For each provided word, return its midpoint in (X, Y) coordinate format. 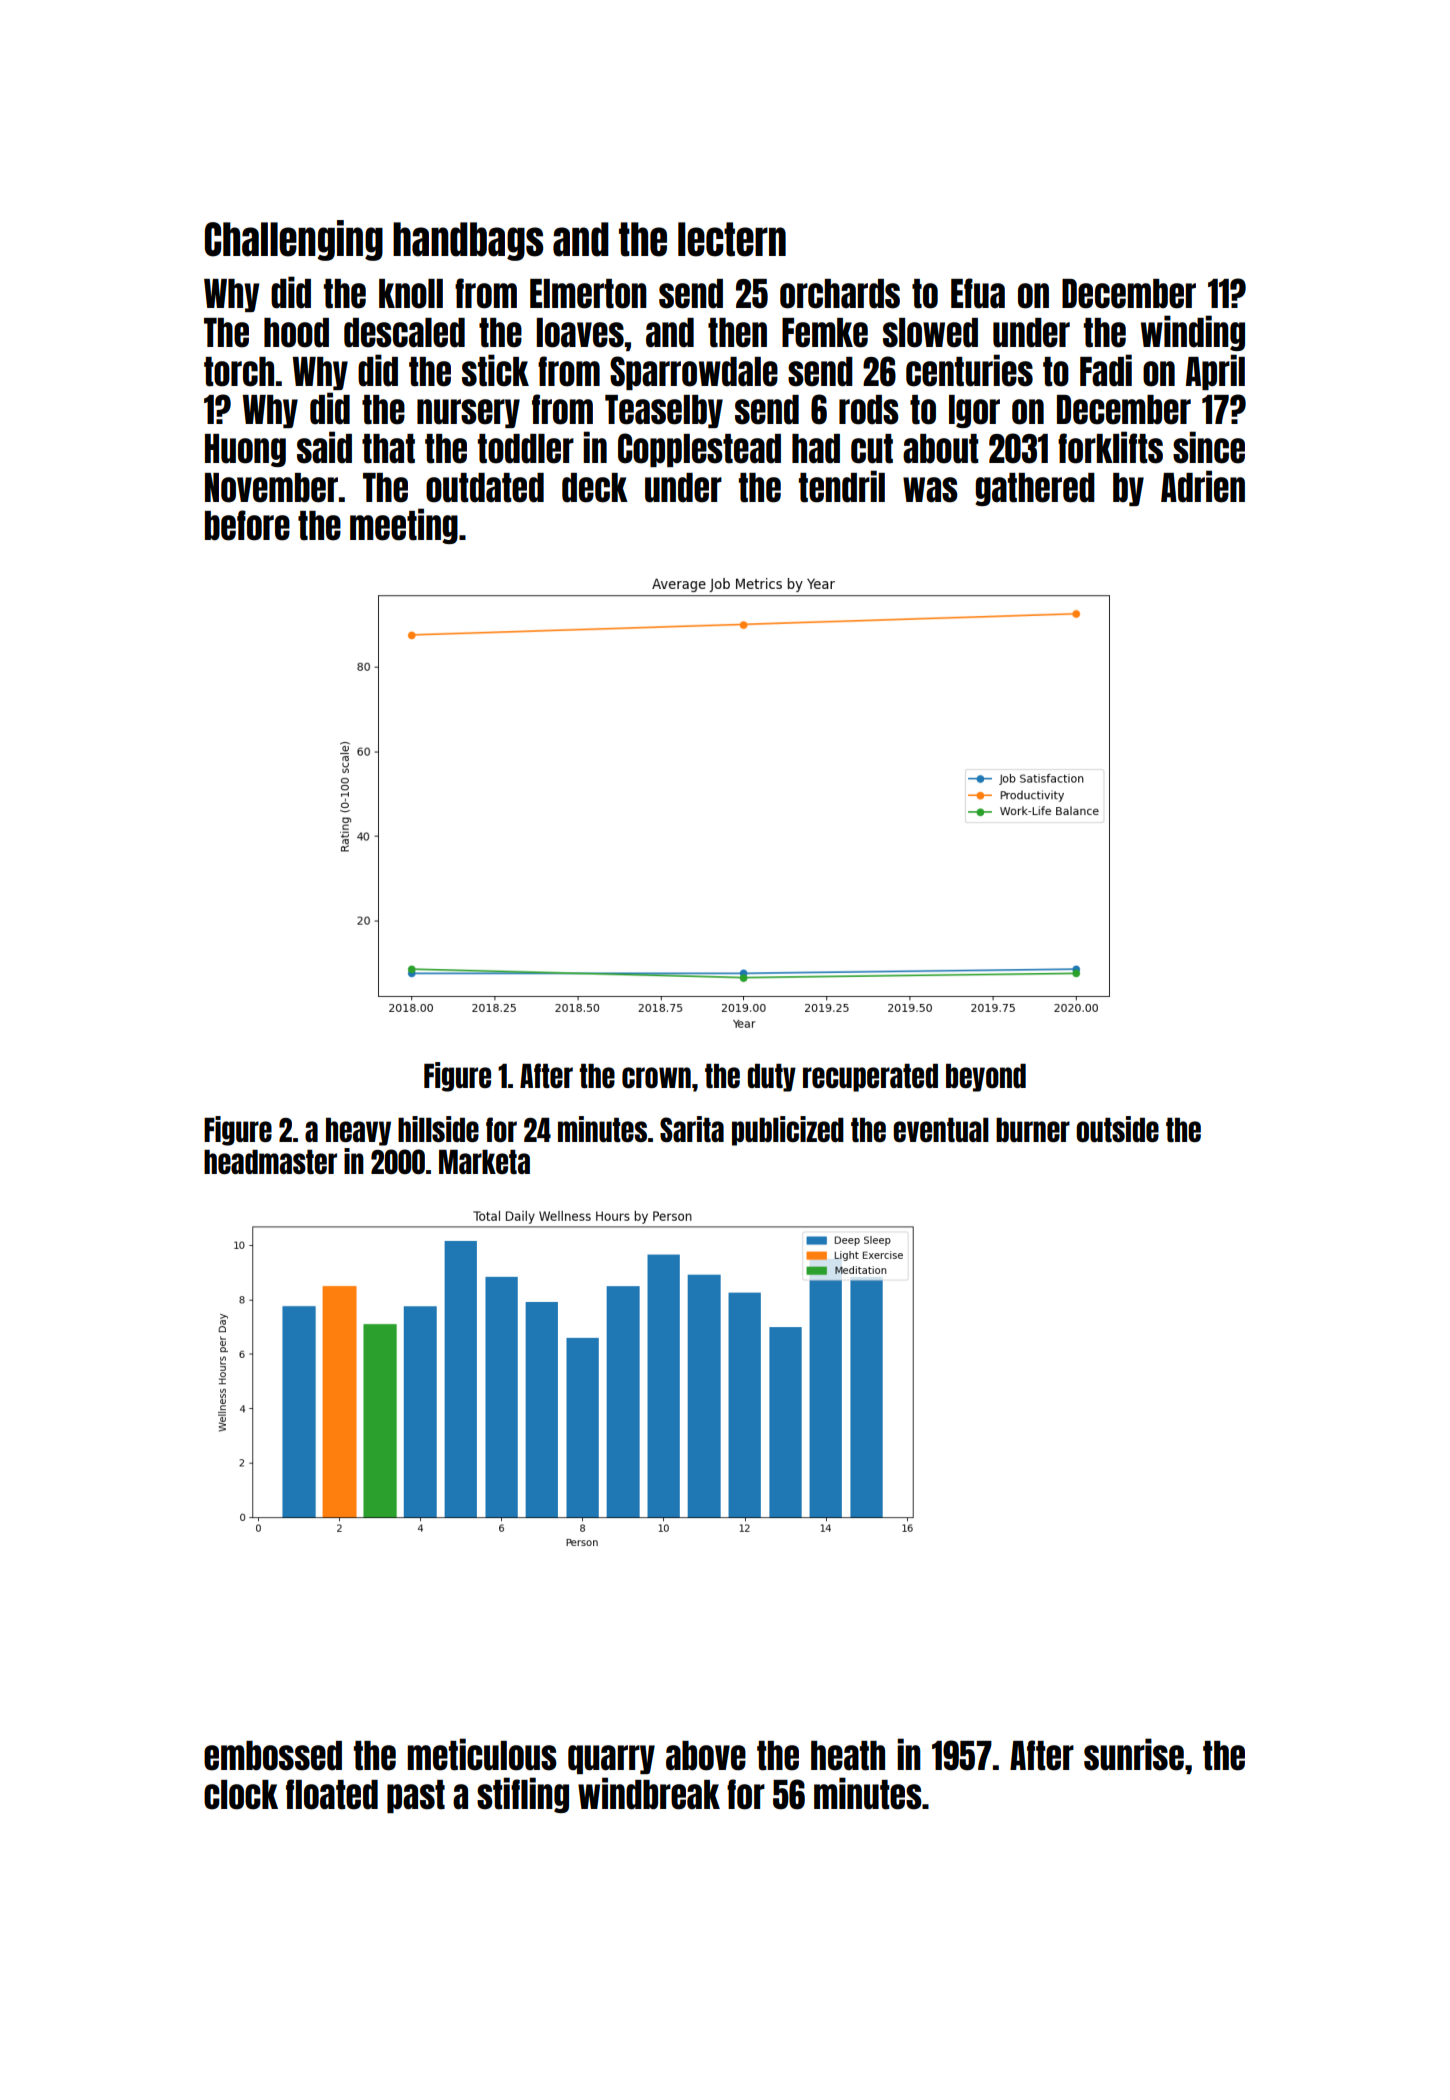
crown (656, 1077)
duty (772, 1078)
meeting (404, 526)
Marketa (484, 1162)
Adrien (1203, 486)
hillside (438, 1129)
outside (1117, 1129)
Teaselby (664, 411)
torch (239, 372)
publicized (788, 1131)
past (416, 1796)
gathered (1035, 489)
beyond (986, 1078)
